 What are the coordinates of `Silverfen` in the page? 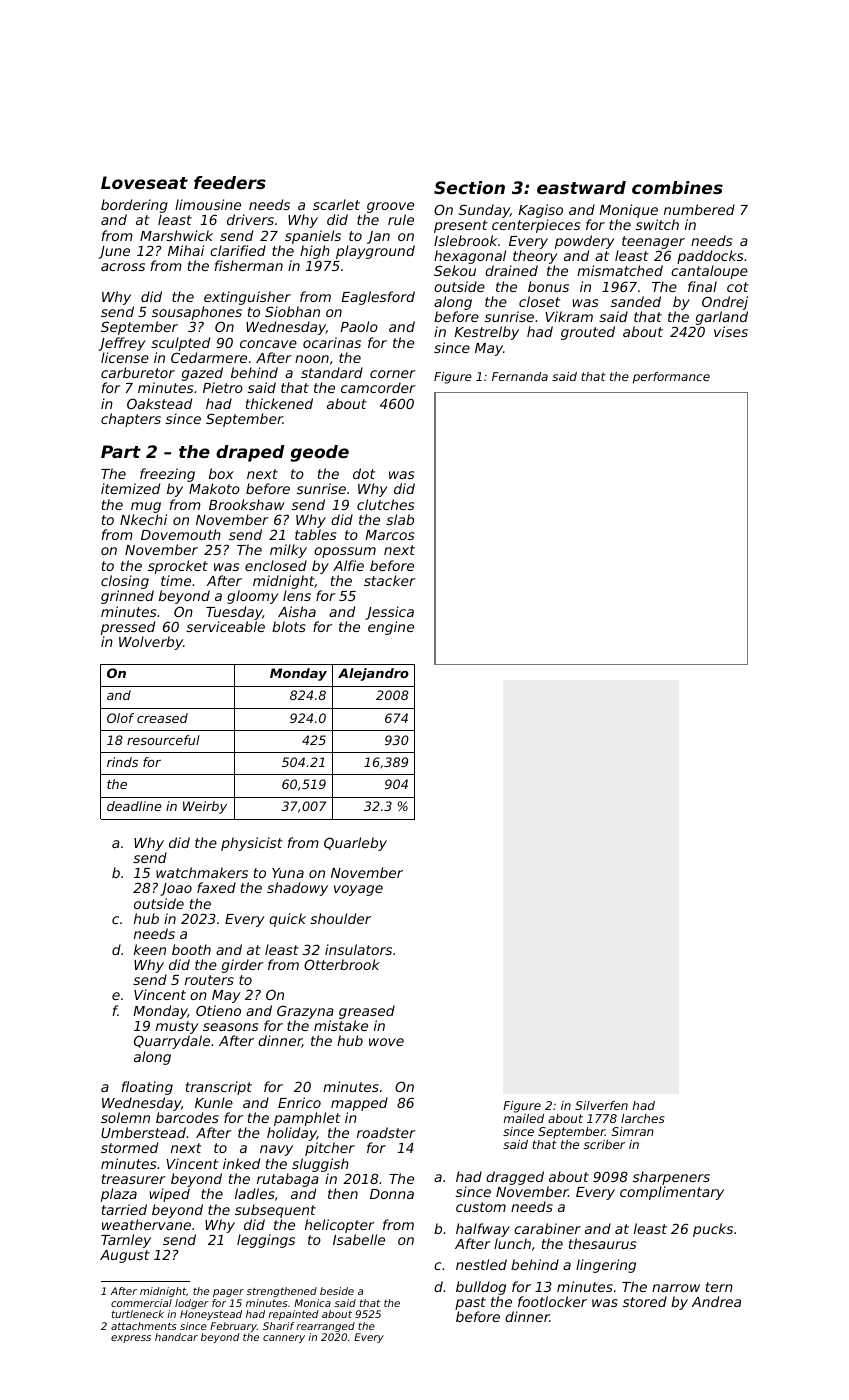 It's located at (601, 1105).
